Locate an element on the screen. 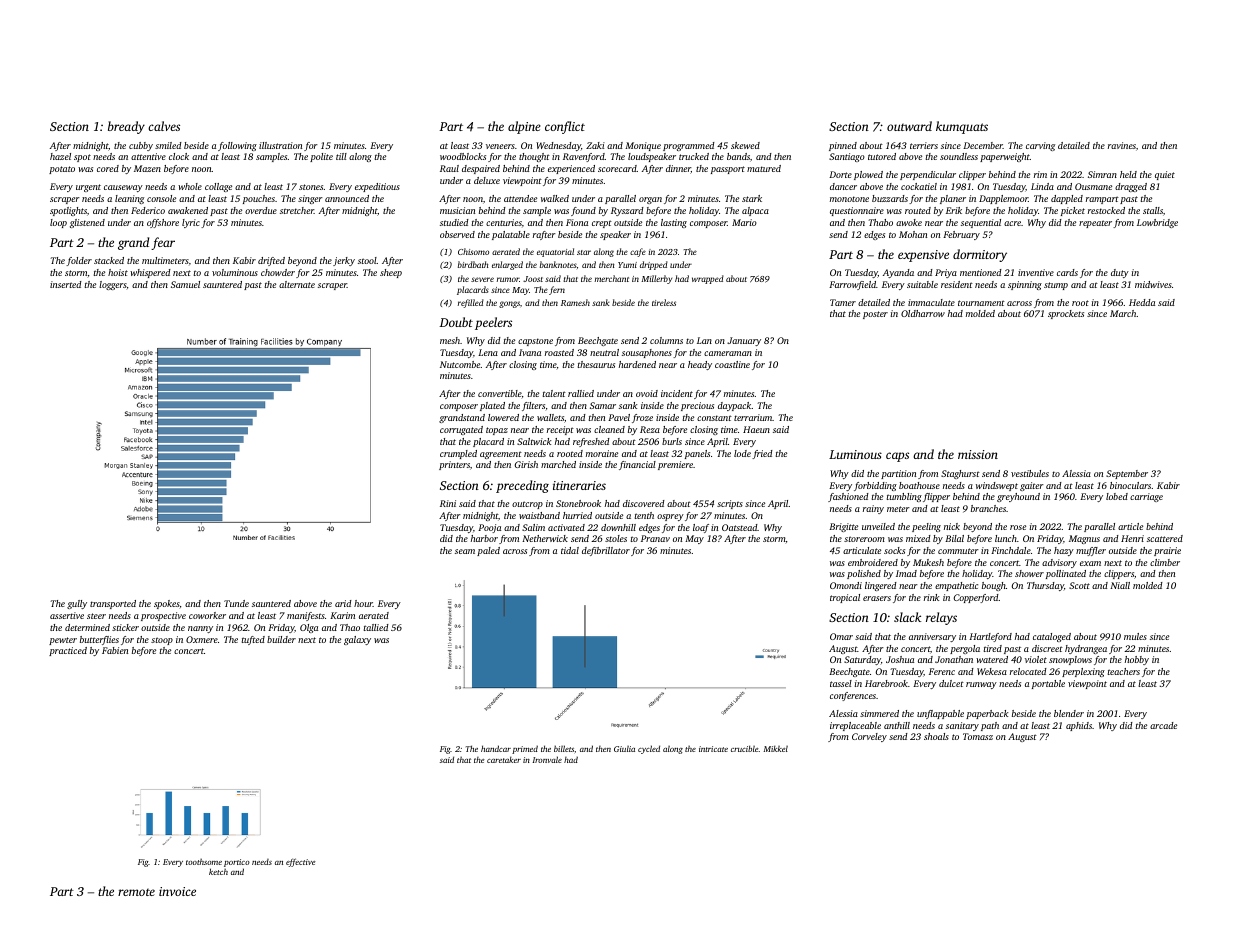 Image resolution: width=1233 pixels, height=952 pixels. calves is located at coordinates (164, 126).
